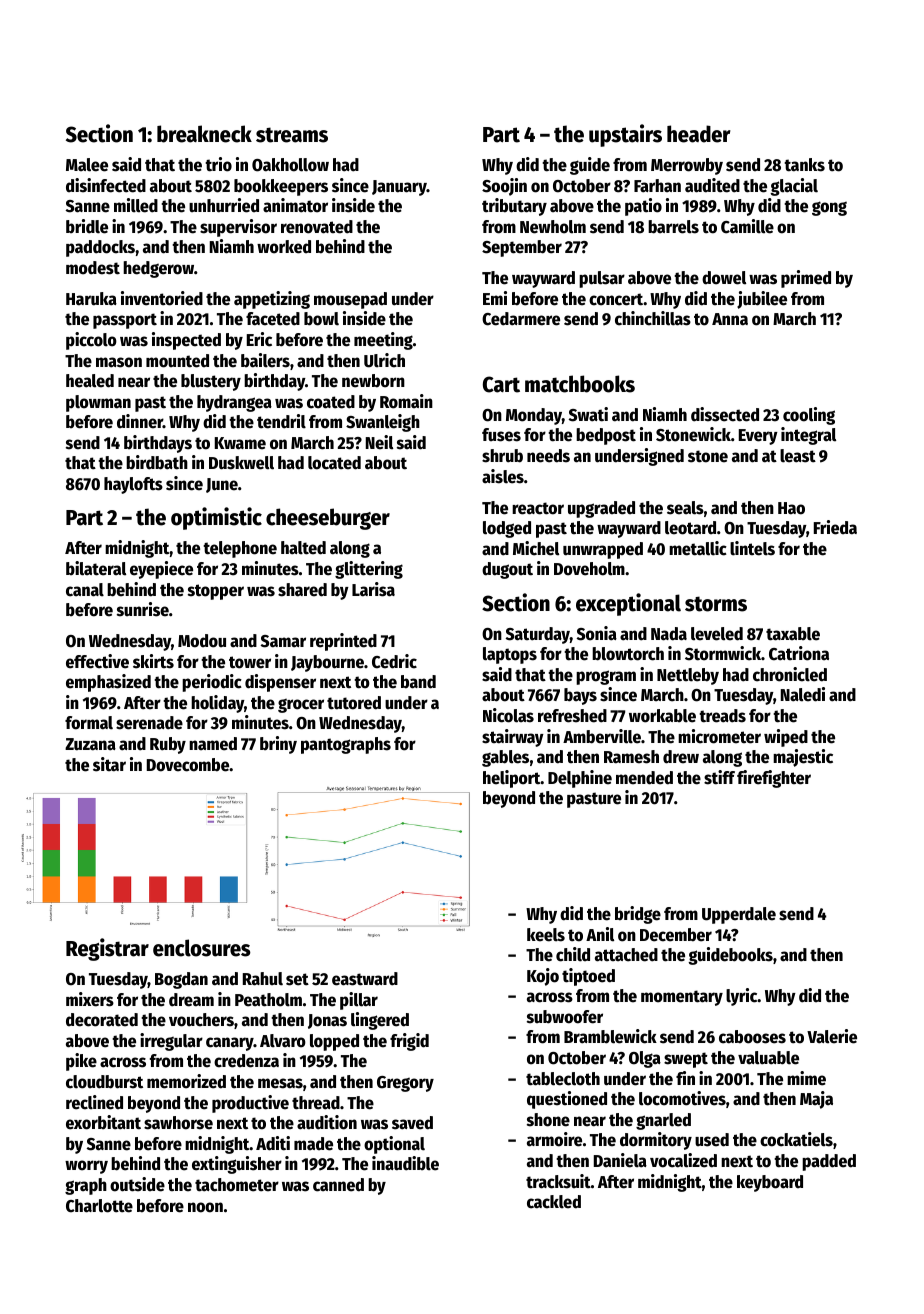 The image size is (924, 1314). Describe the element at coordinates (507, 570) in the screenshot. I see `dugout` at that location.
